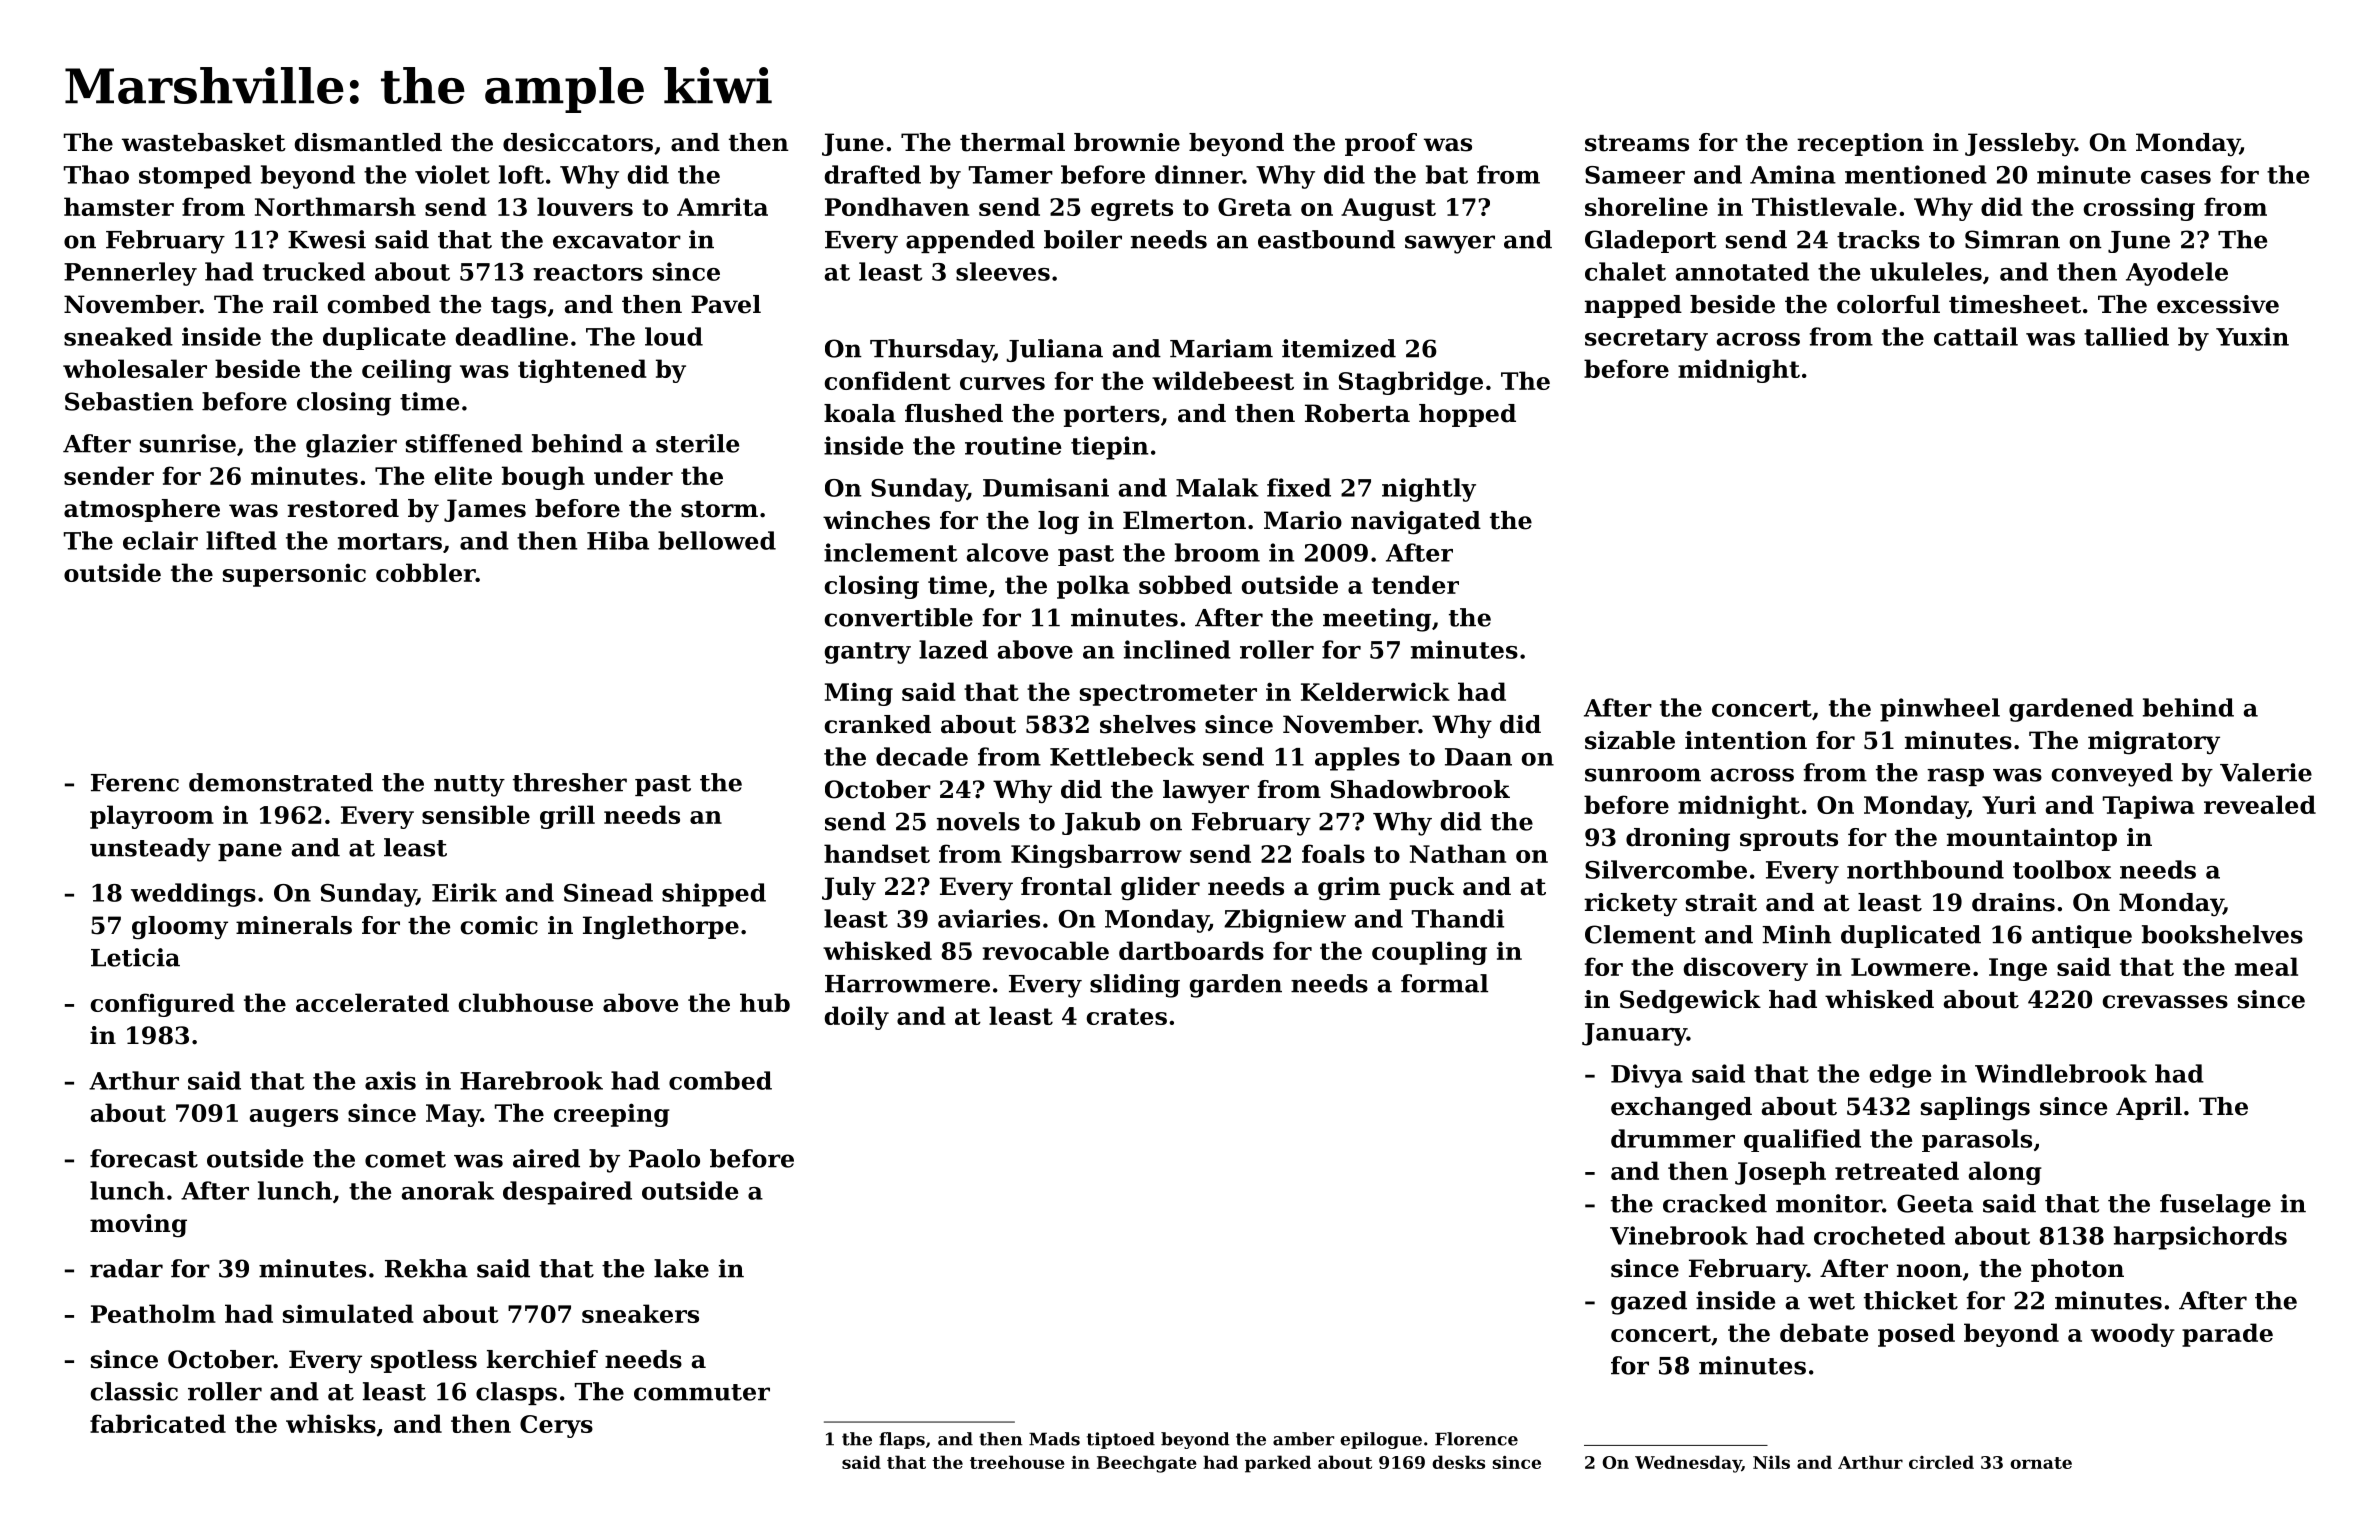  Describe the element at coordinates (130, 274) in the page. I see `Pennerley` at that location.
